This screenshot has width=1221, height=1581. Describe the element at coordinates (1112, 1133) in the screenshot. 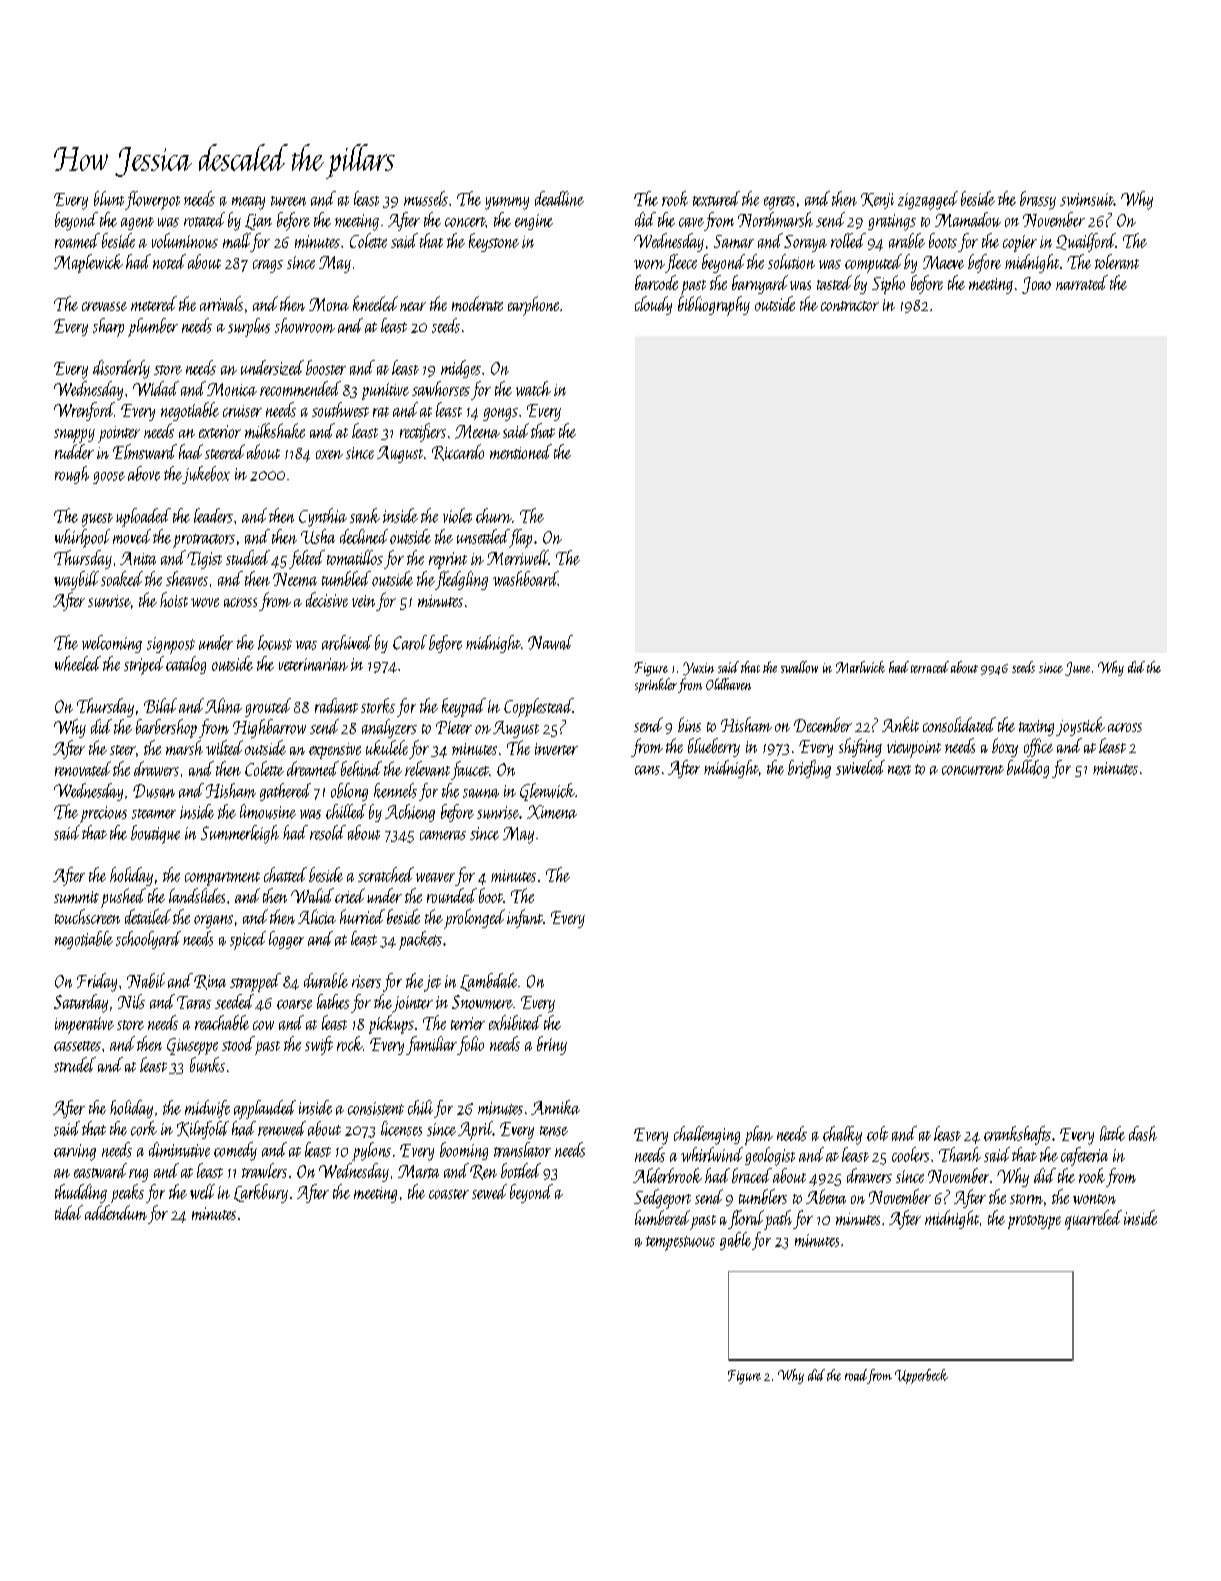

I see `little` at that location.
